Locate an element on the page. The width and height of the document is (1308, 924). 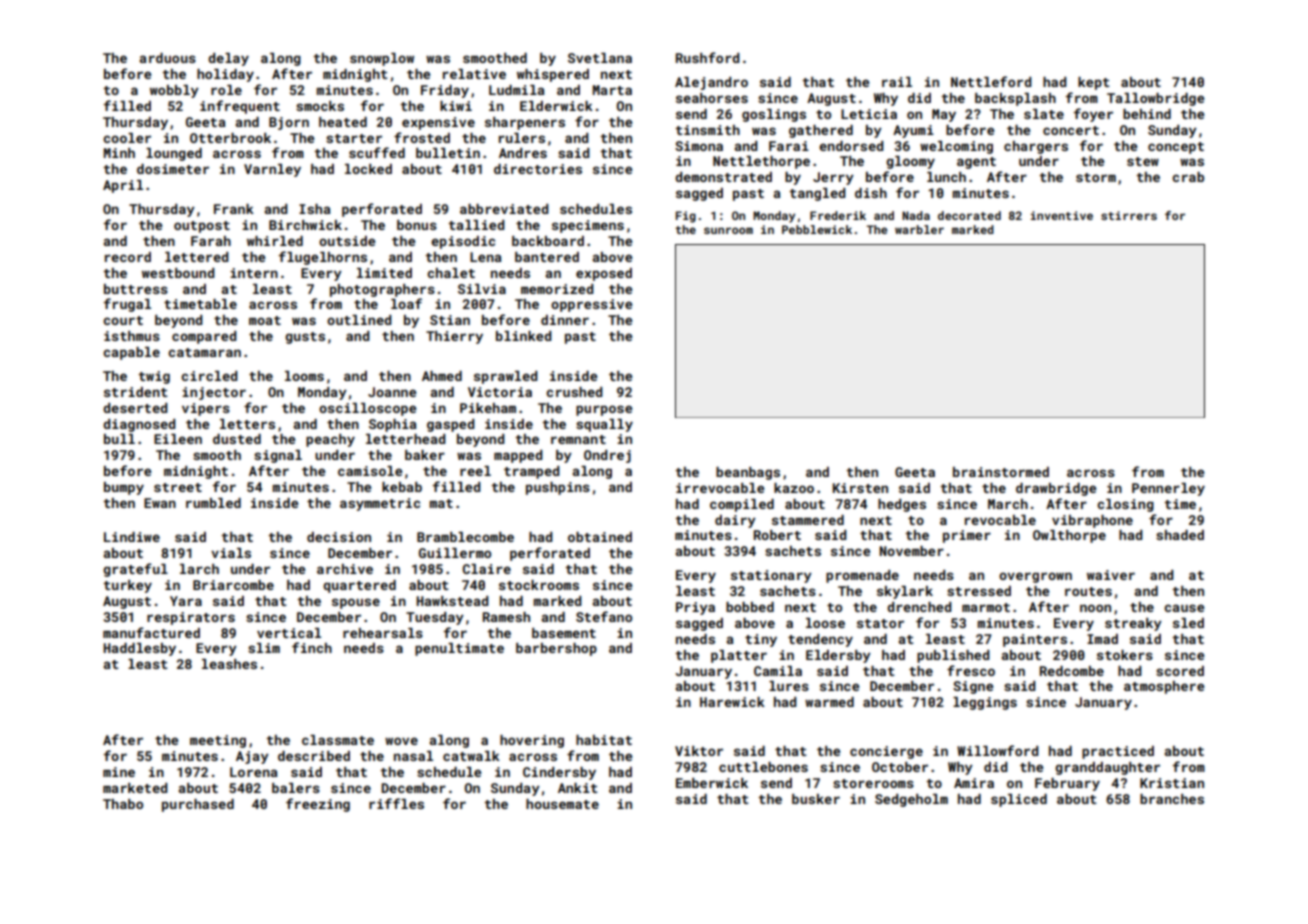
relative is located at coordinates (474, 74).
